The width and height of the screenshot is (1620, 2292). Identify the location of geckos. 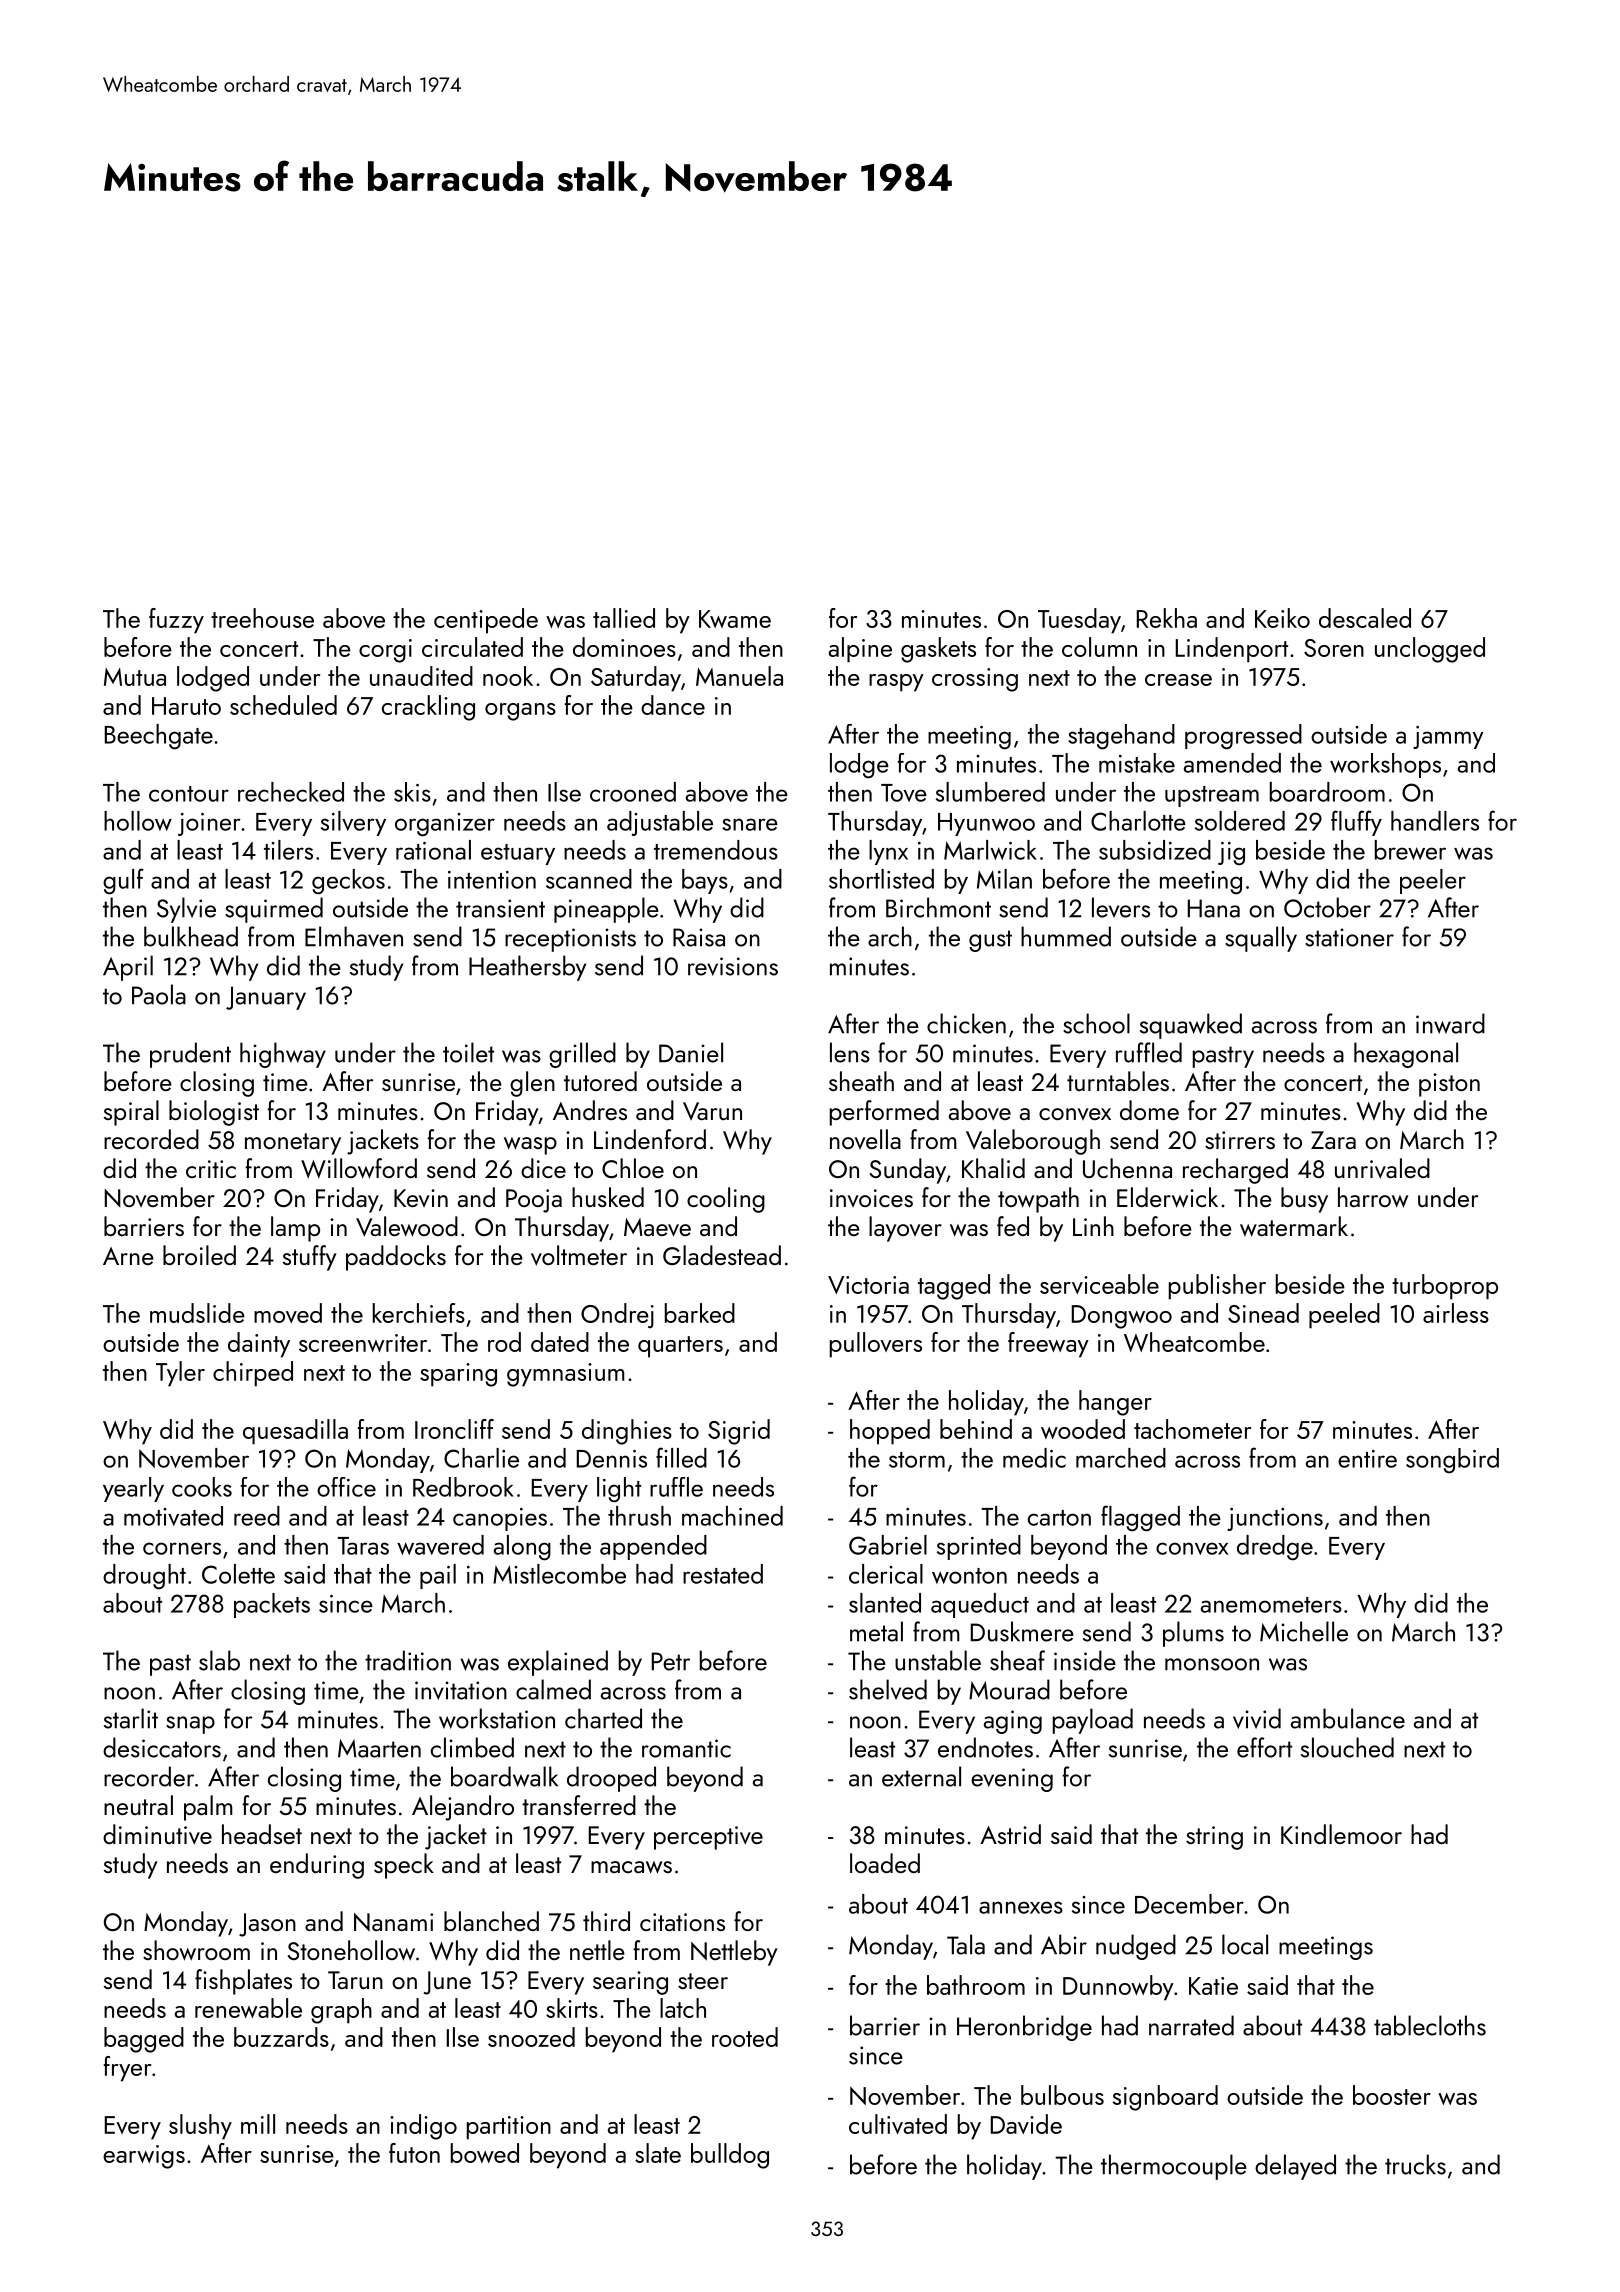
(348, 882).
